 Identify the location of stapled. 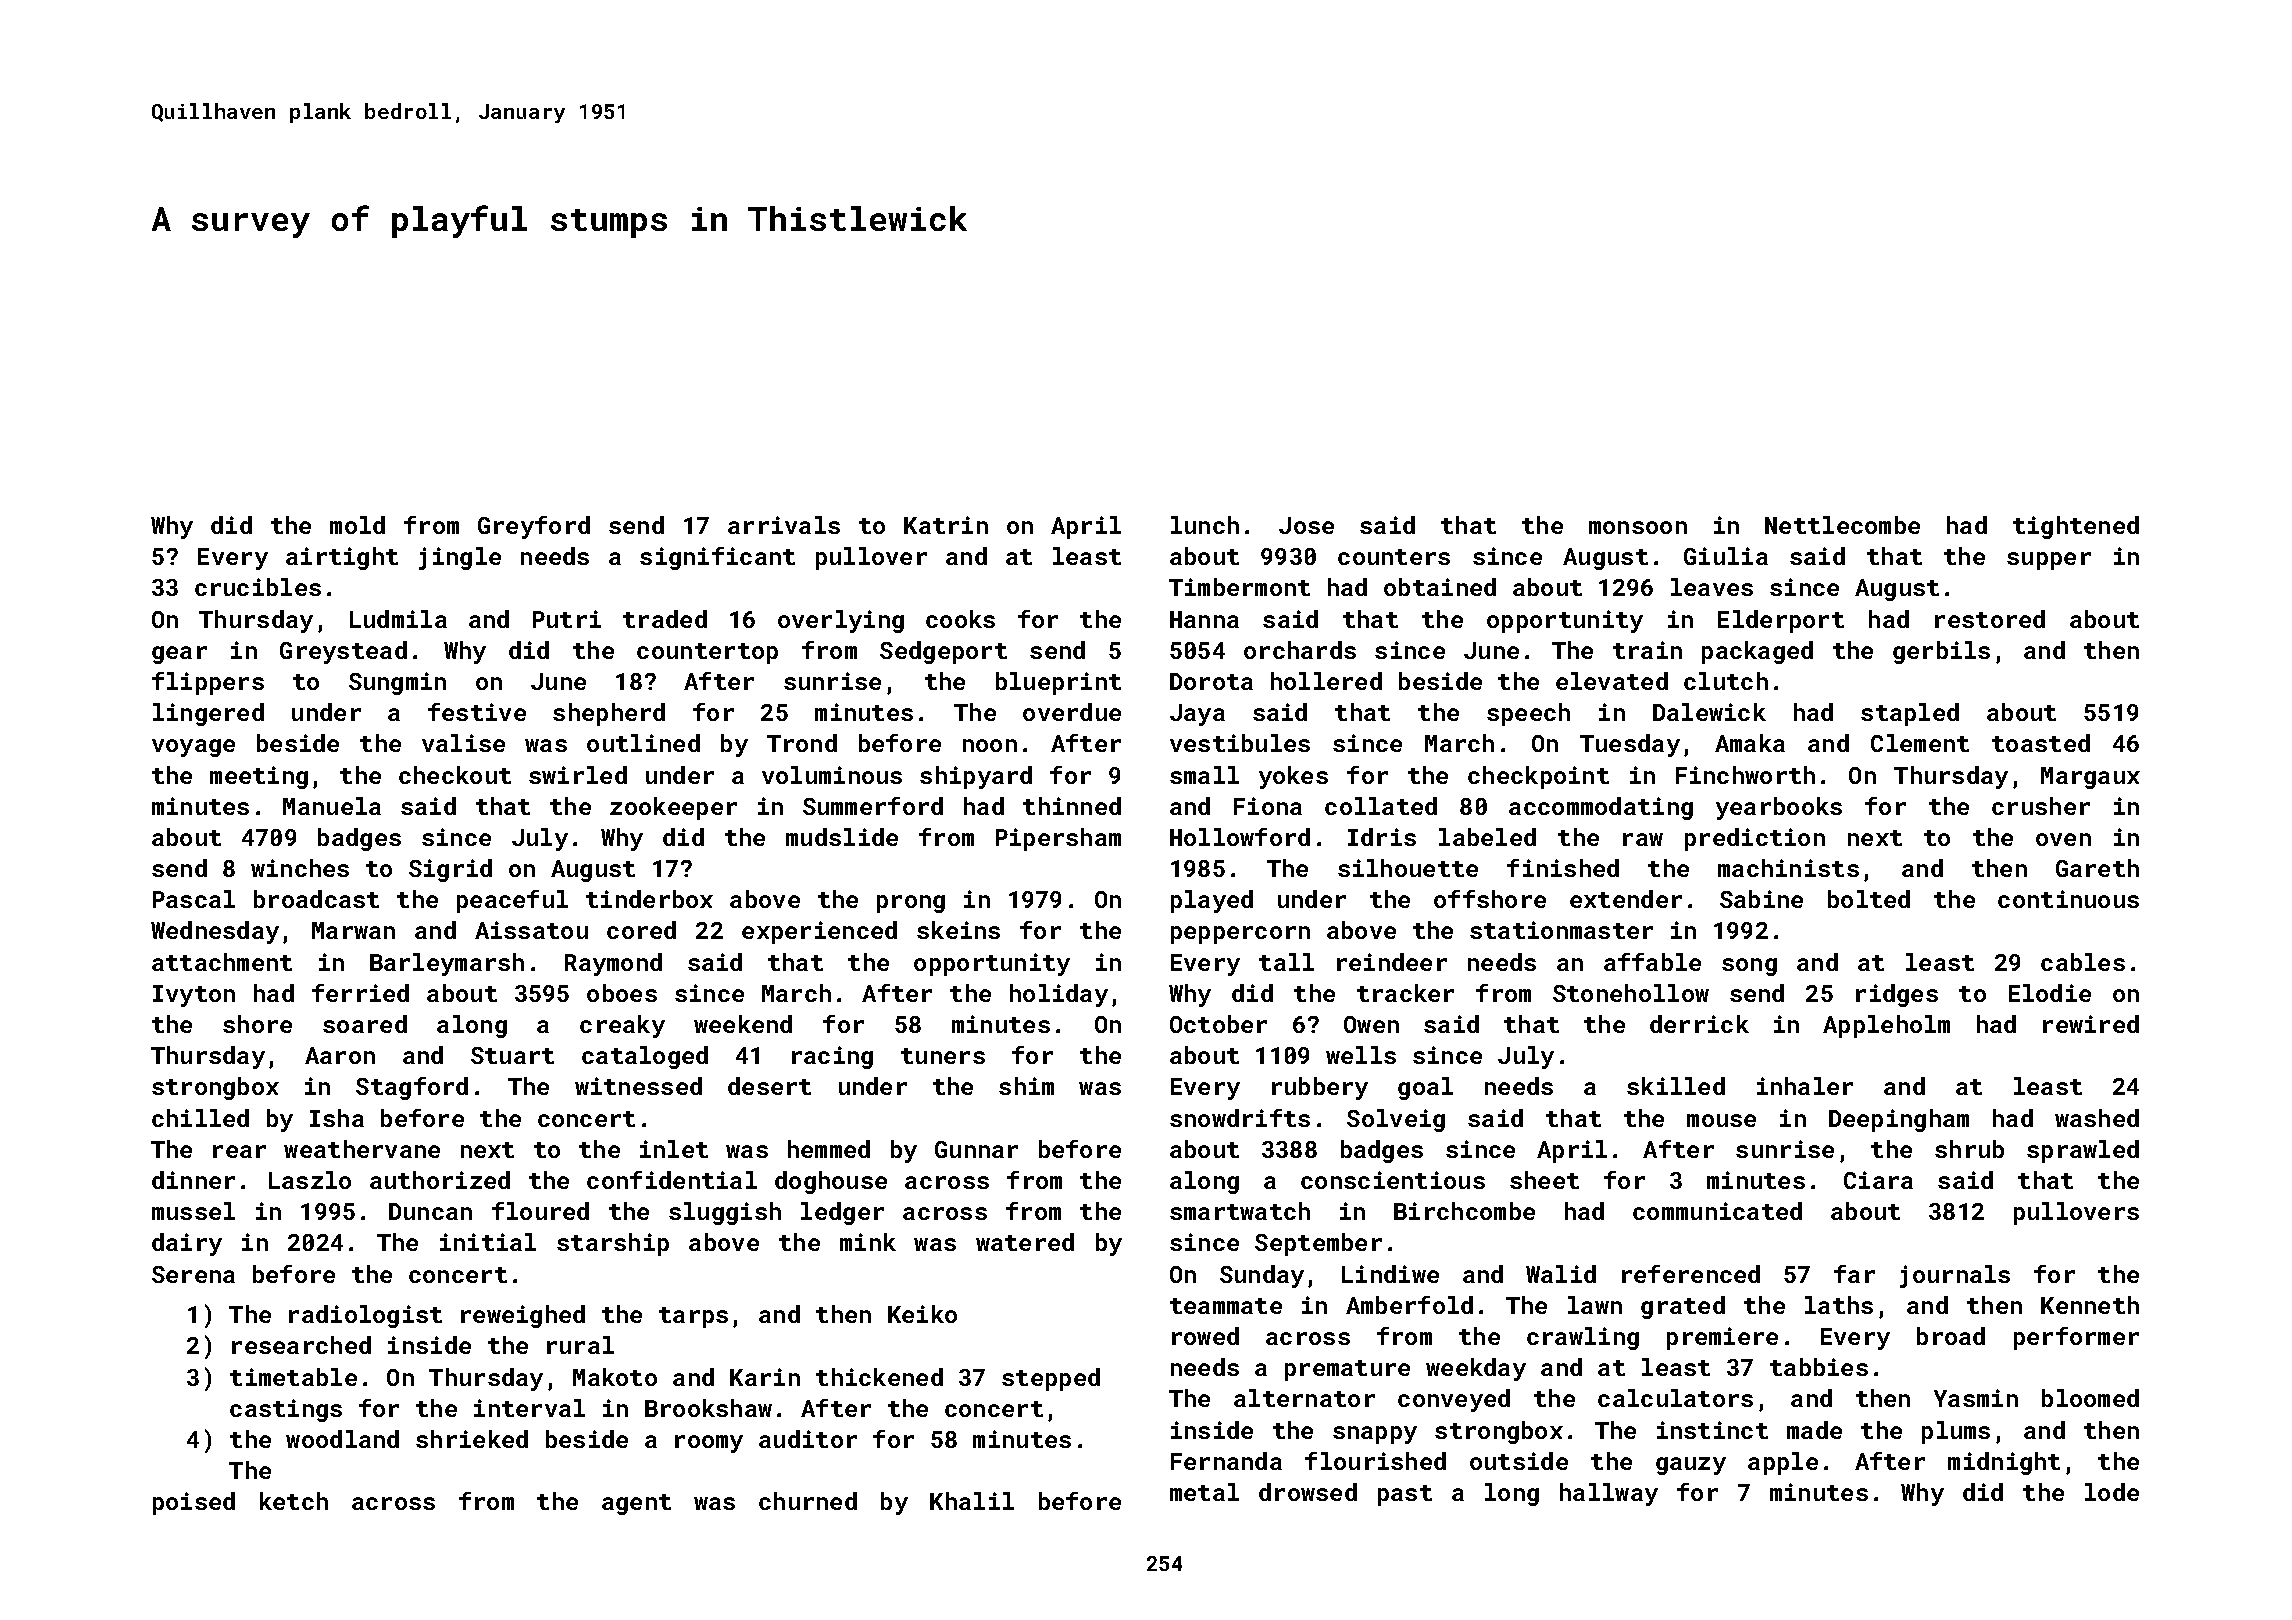
(1910, 714).
